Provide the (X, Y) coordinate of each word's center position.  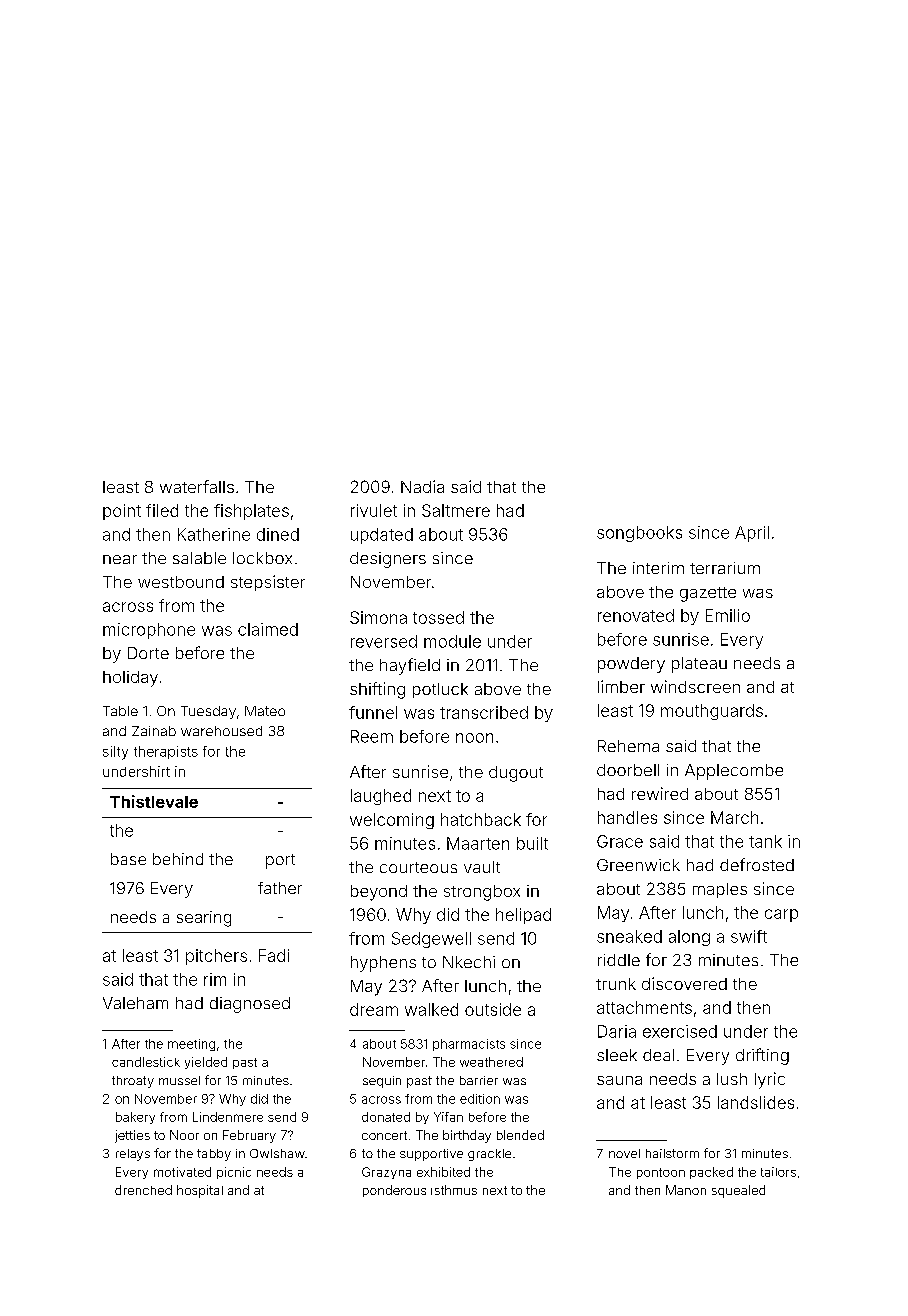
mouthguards (712, 712)
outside (493, 1009)
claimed (268, 629)
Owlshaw (277, 1153)
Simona (378, 617)
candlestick (146, 1062)
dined (278, 534)
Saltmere (456, 510)
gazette (708, 594)
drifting (762, 1056)
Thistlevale (154, 801)
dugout (516, 774)
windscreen (695, 686)
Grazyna (386, 1173)
